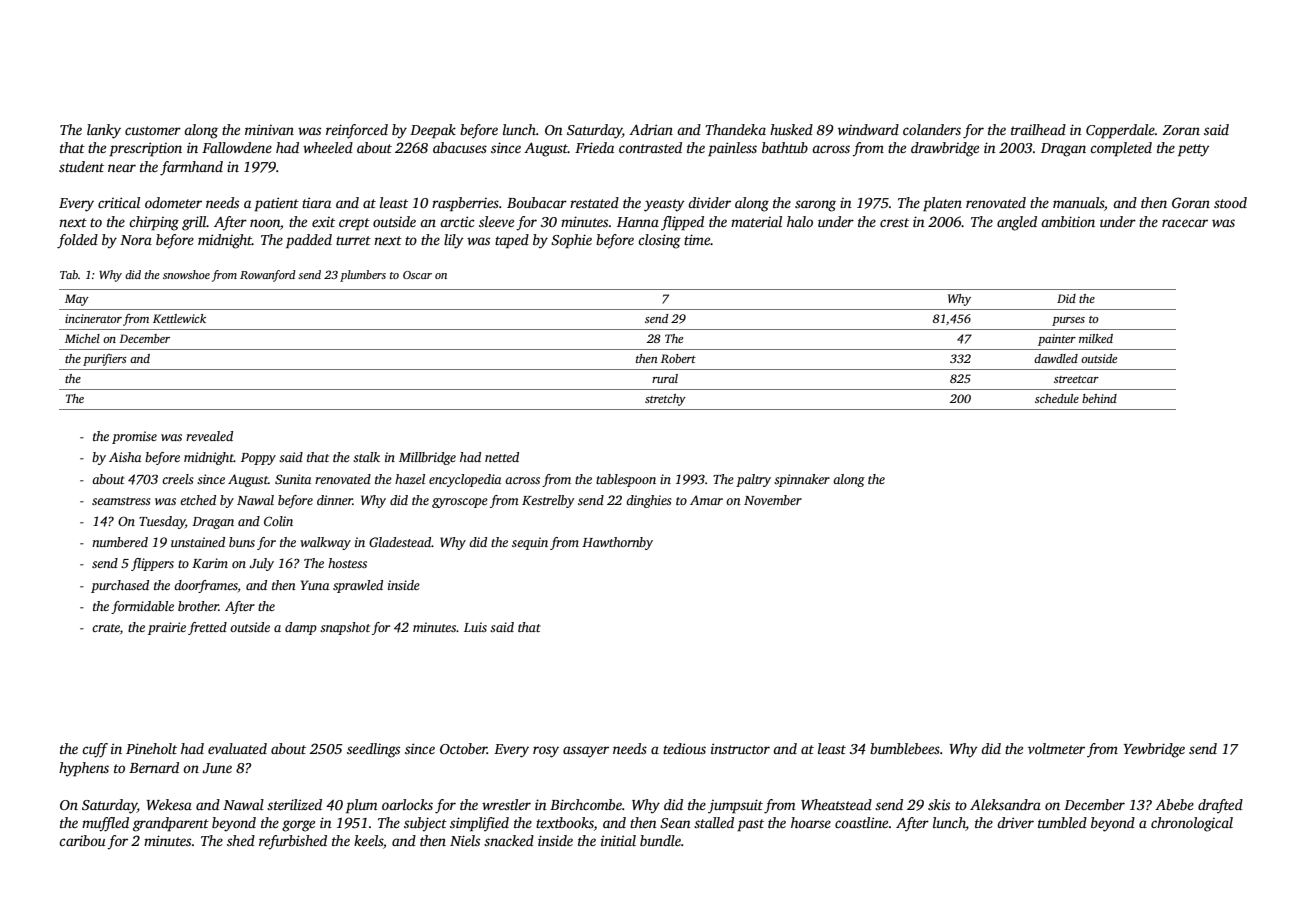 The height and width of the image is (924, 1308). What do you see at coordinates (198, 542) in the image?
I see `unstained` at bounding box center [198, 542].
